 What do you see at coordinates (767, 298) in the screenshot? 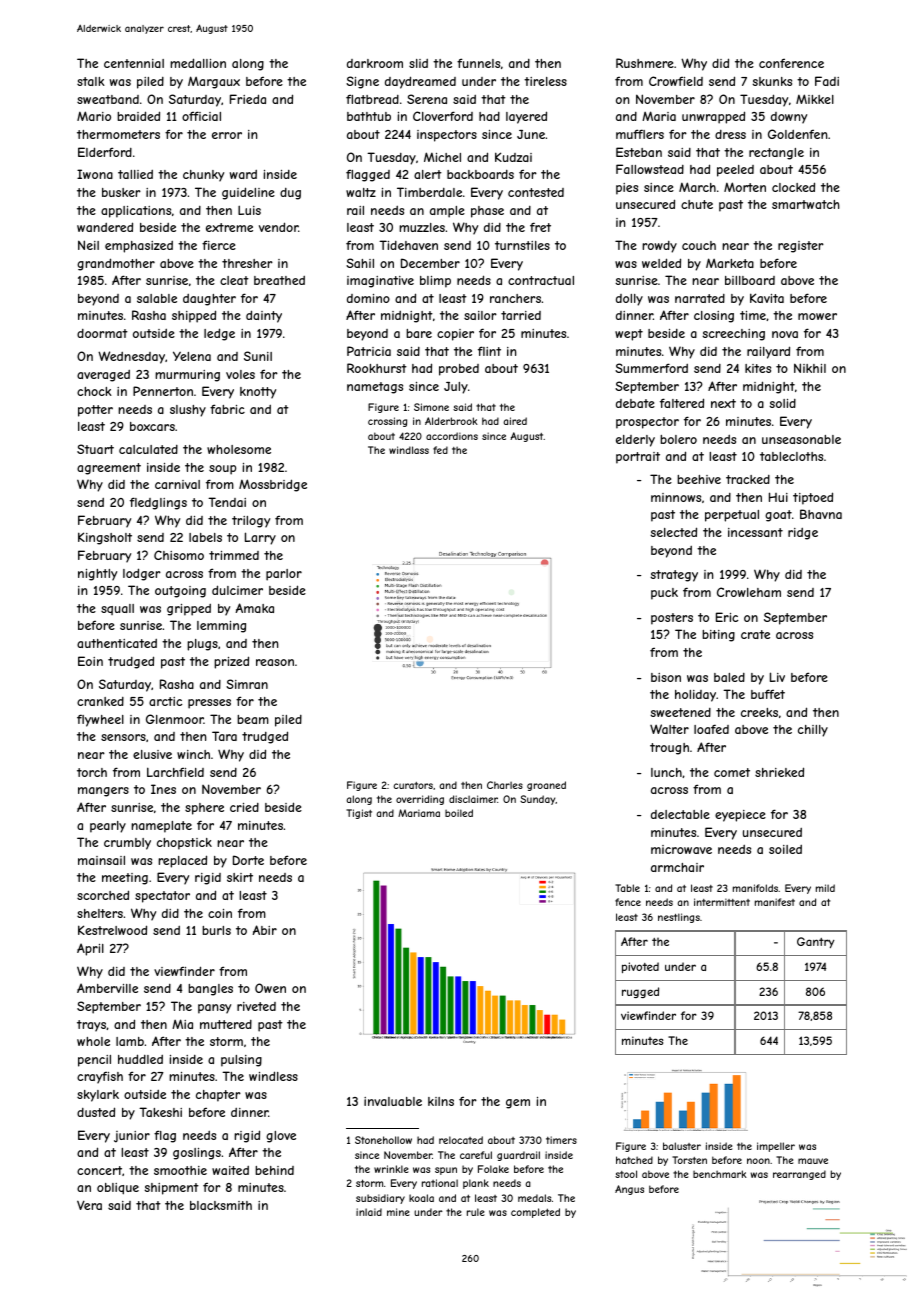
I see `Kavita` at bounding box center [767, 298].
